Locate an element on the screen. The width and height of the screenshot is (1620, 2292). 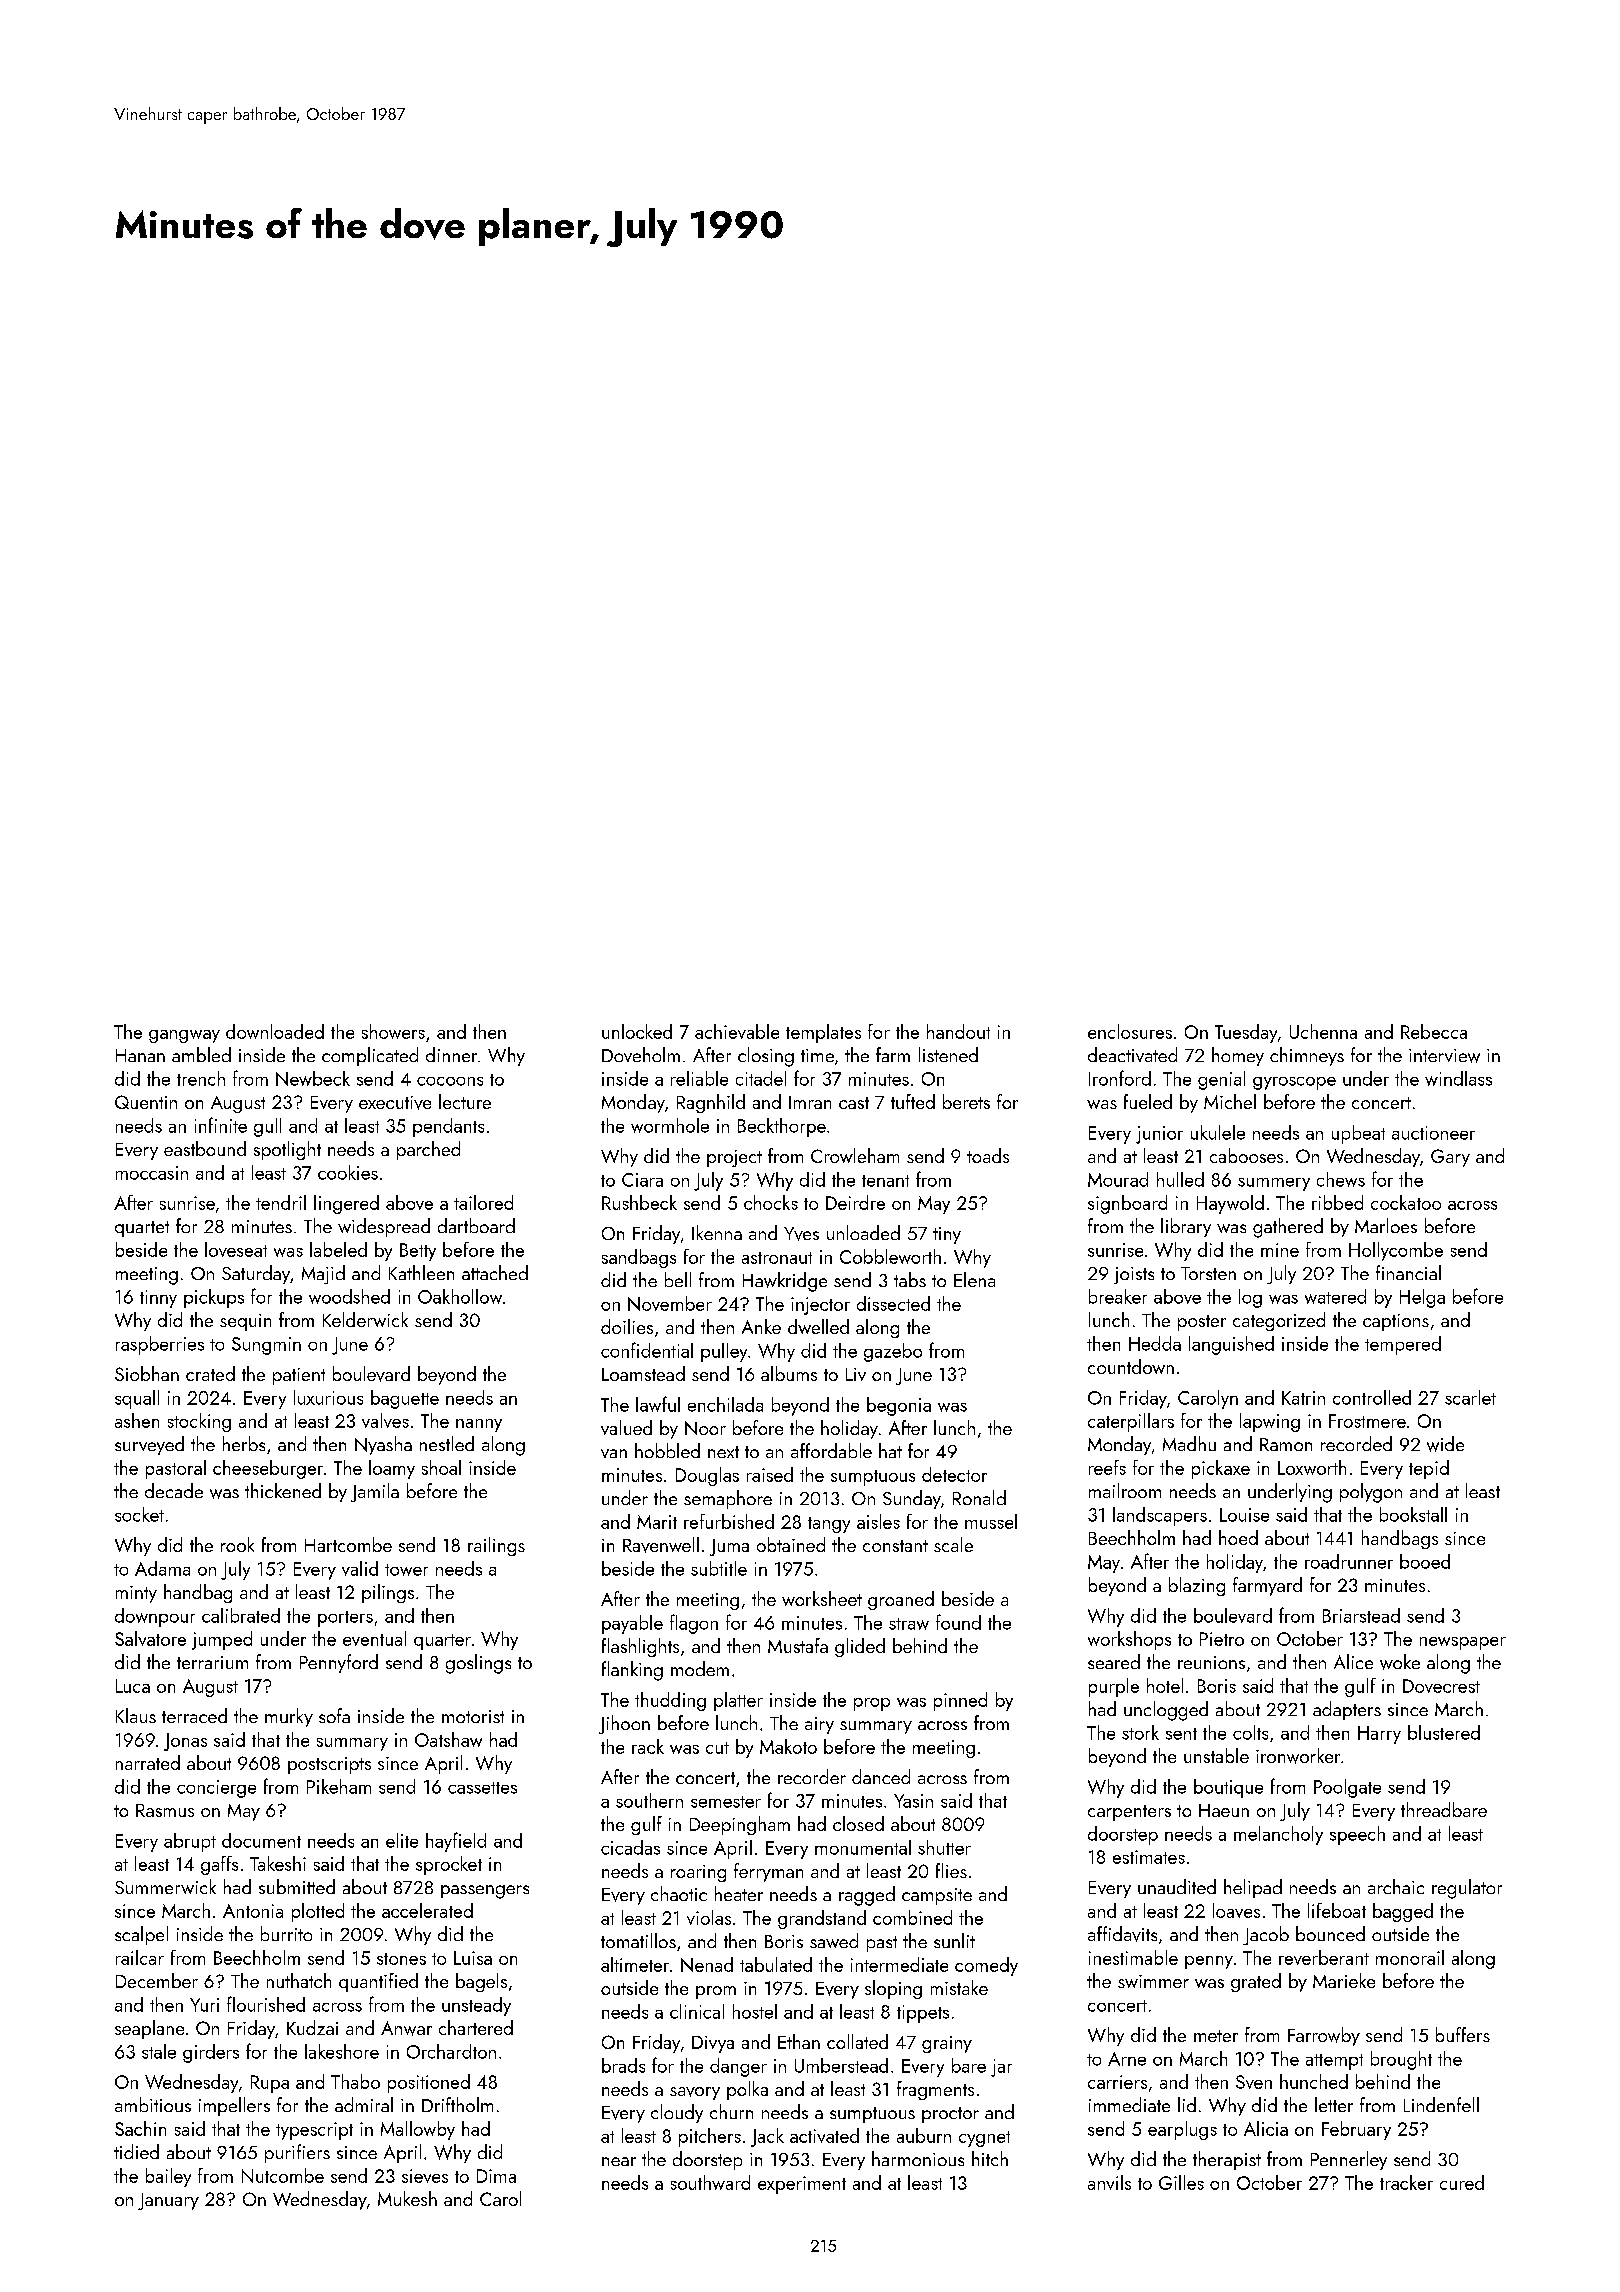
scarlet is located at coordinates (1470, 1397).
